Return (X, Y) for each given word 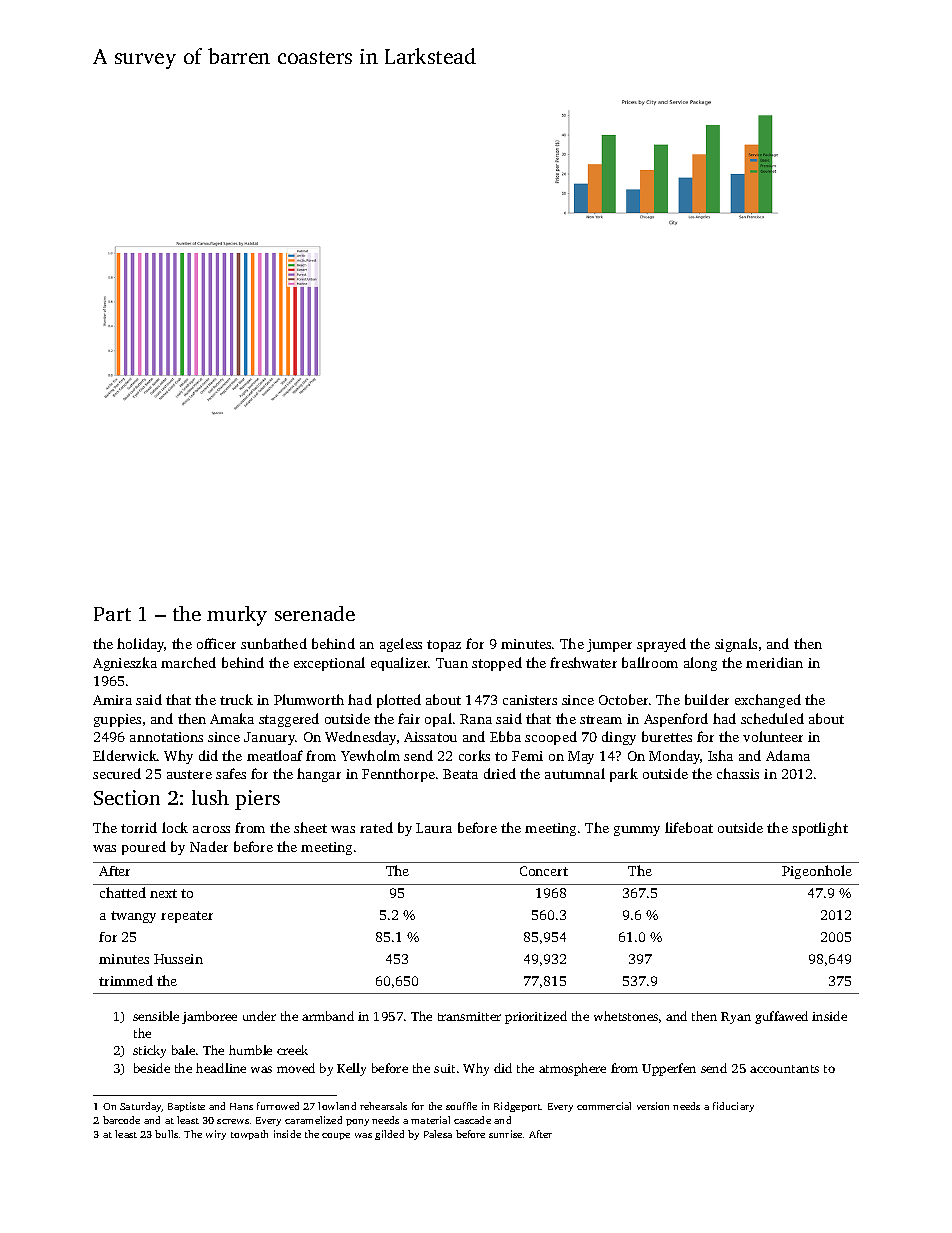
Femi (527, 756)
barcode (121, 1120)
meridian (774, 662)
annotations (166, 737)
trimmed (126, 980)
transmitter (469, 1016)
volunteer (773, 736)
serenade (315, 613)
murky (237, 616)
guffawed (781, 1017)
